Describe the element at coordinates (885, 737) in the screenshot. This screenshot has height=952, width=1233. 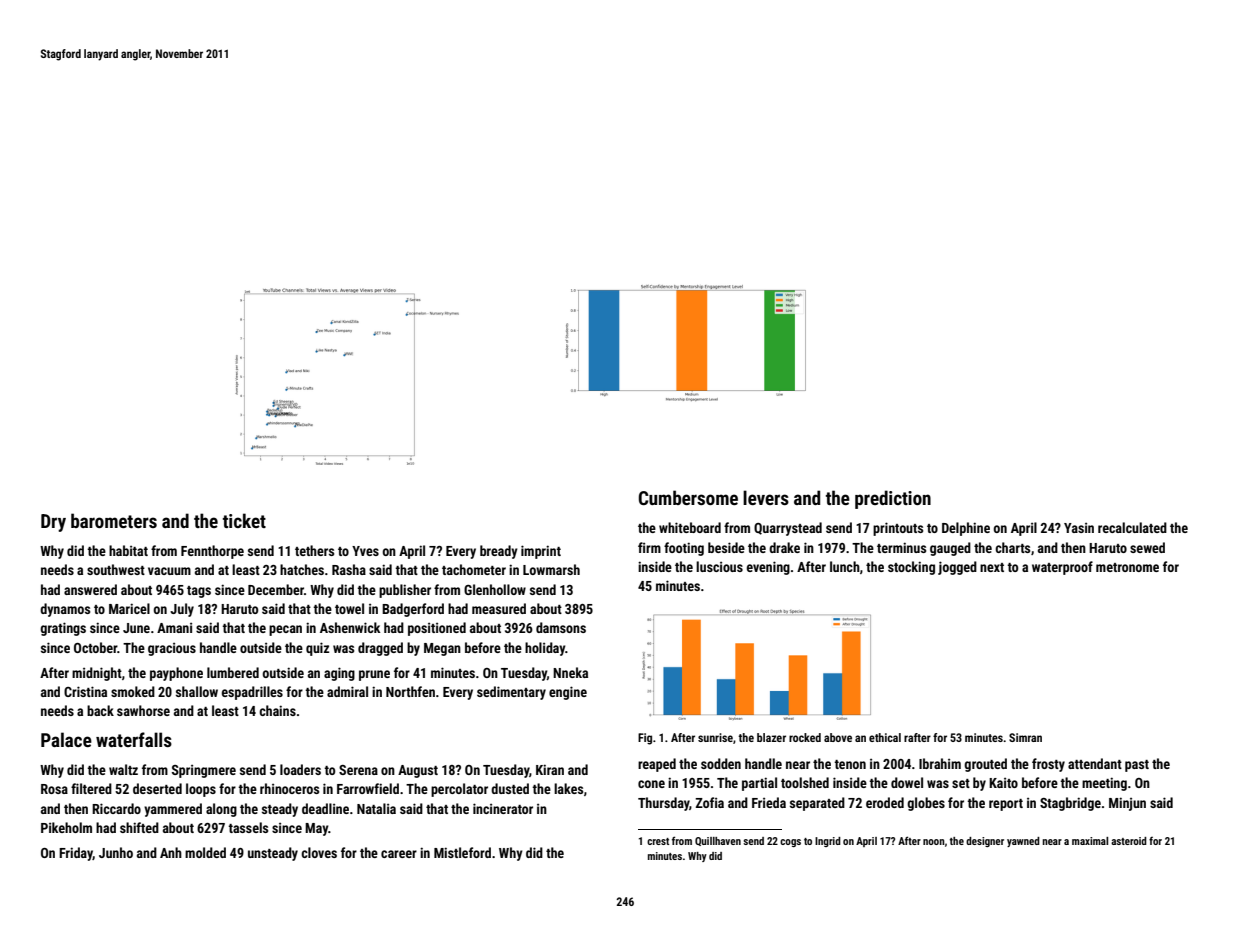
I see `ethical` at that location.
